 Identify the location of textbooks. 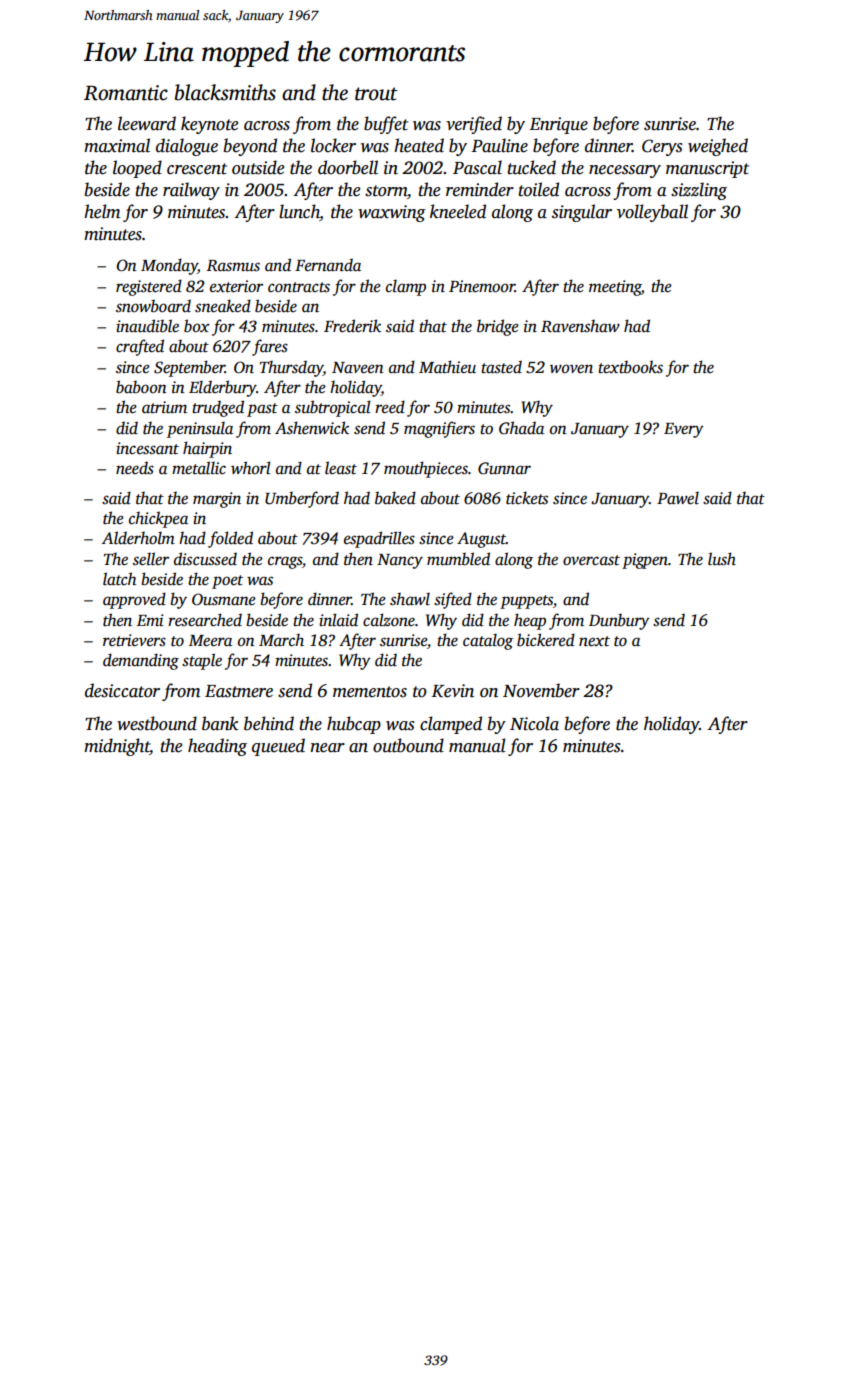
(630, 367).
